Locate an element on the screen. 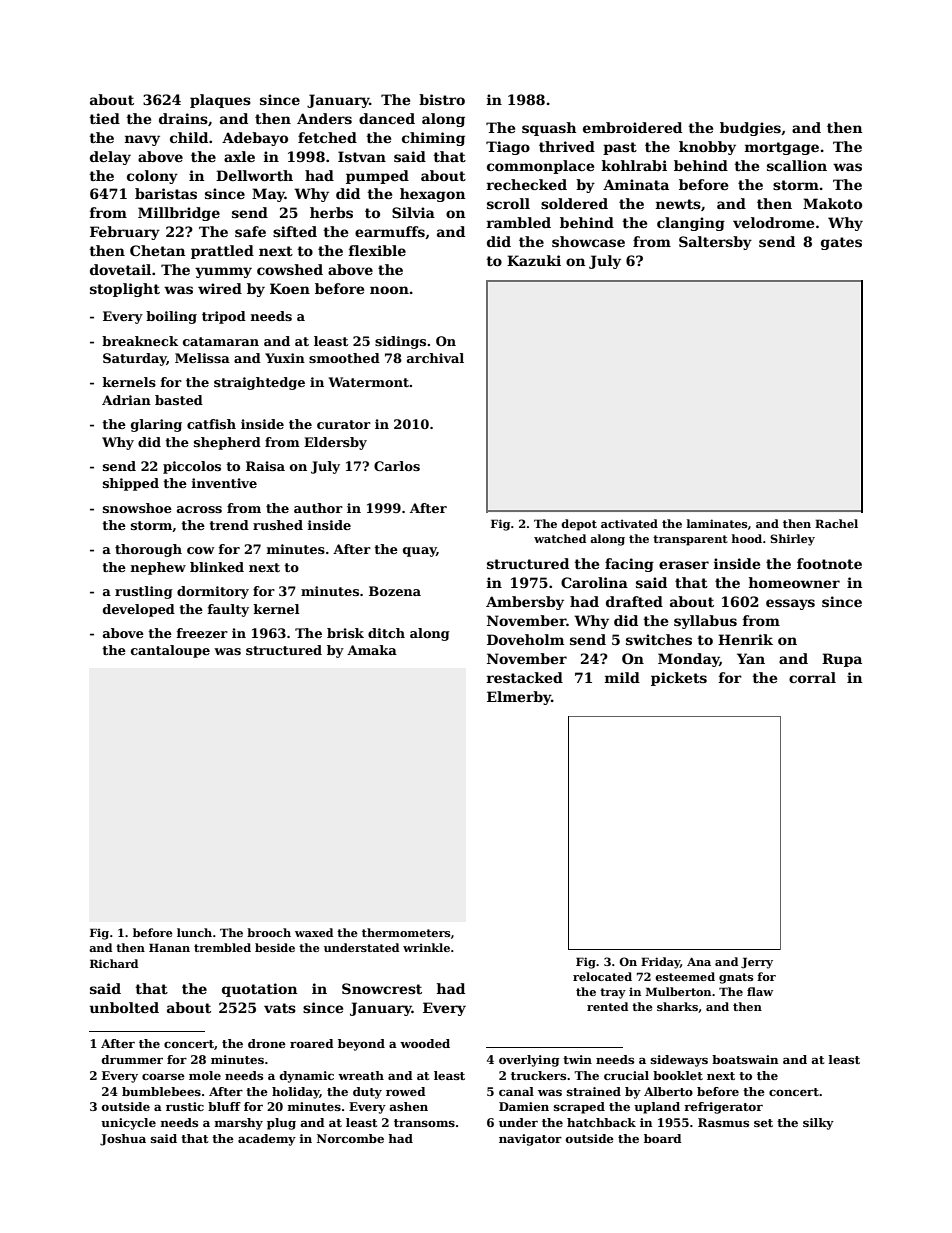  curator is located at coordinates (344, 424).
